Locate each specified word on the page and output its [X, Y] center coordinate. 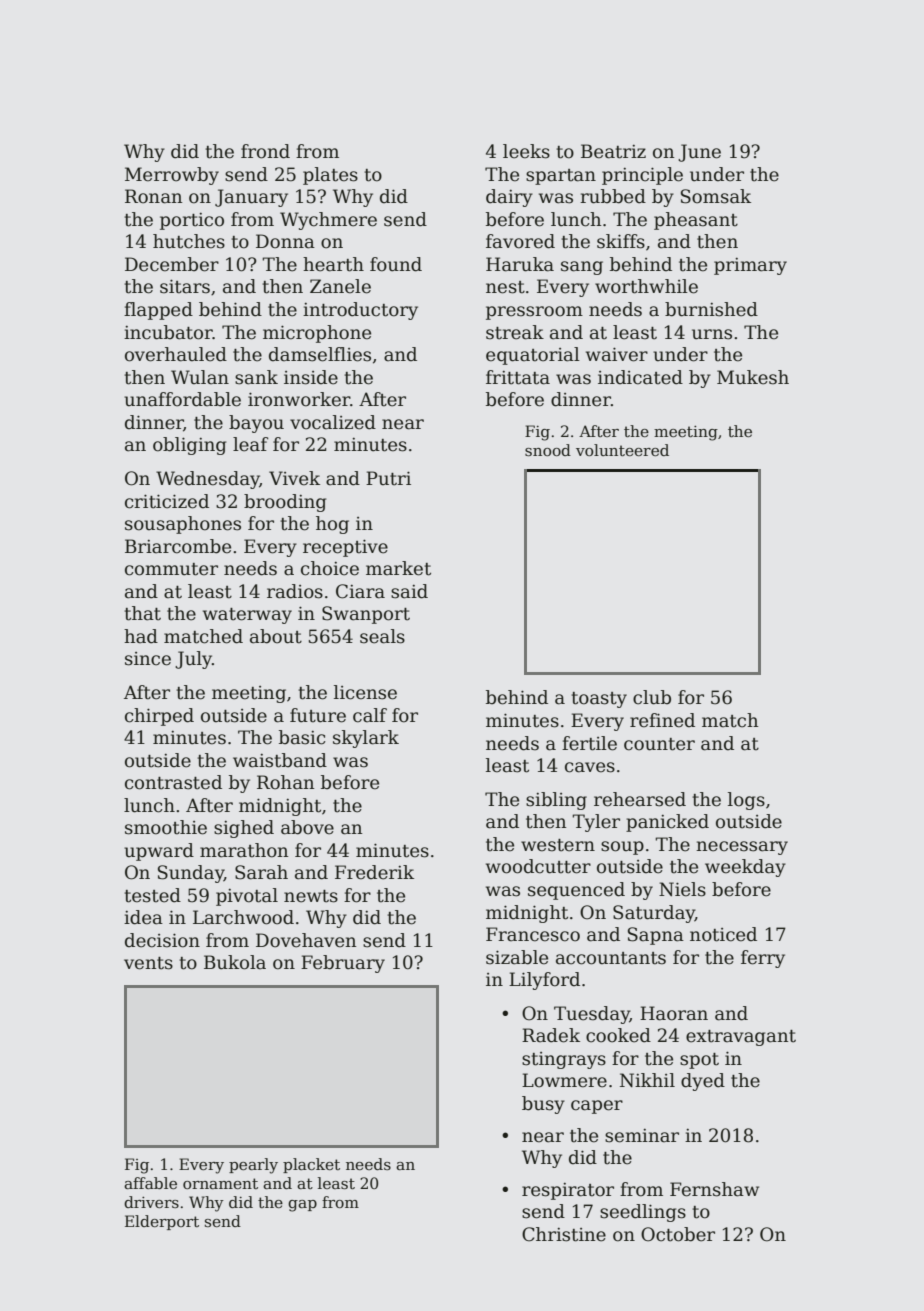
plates [330, 176]
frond [265, 151]
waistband [280, 760]
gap [302, 1206]
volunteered [622, 450]
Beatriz [613, 151]
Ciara [360, 591]
